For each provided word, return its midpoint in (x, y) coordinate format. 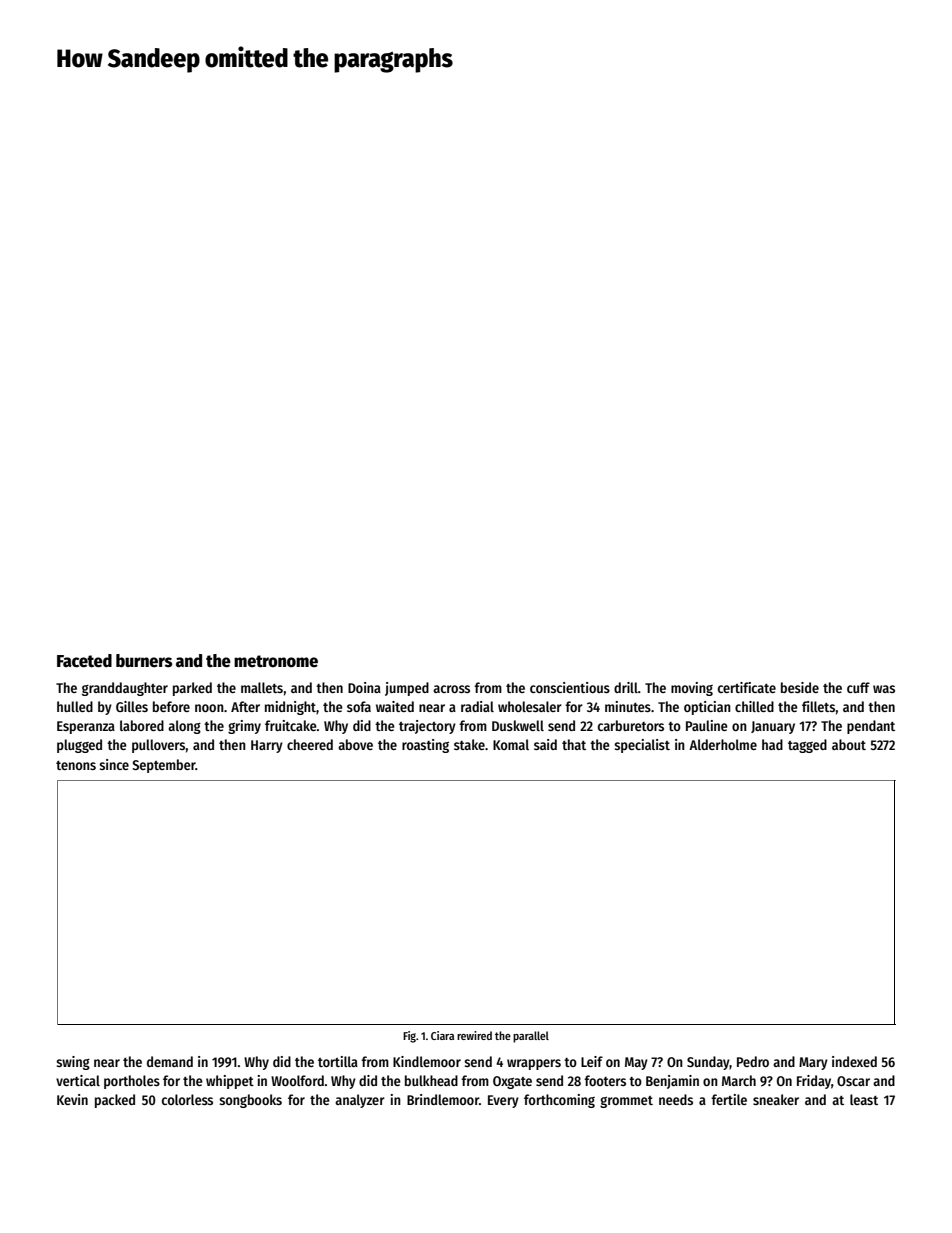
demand (170, 1061)
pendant (871, 727)
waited (395, 706)
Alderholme (723, 744)
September (164, 766)
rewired (474, 1035)
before (171, 706)
